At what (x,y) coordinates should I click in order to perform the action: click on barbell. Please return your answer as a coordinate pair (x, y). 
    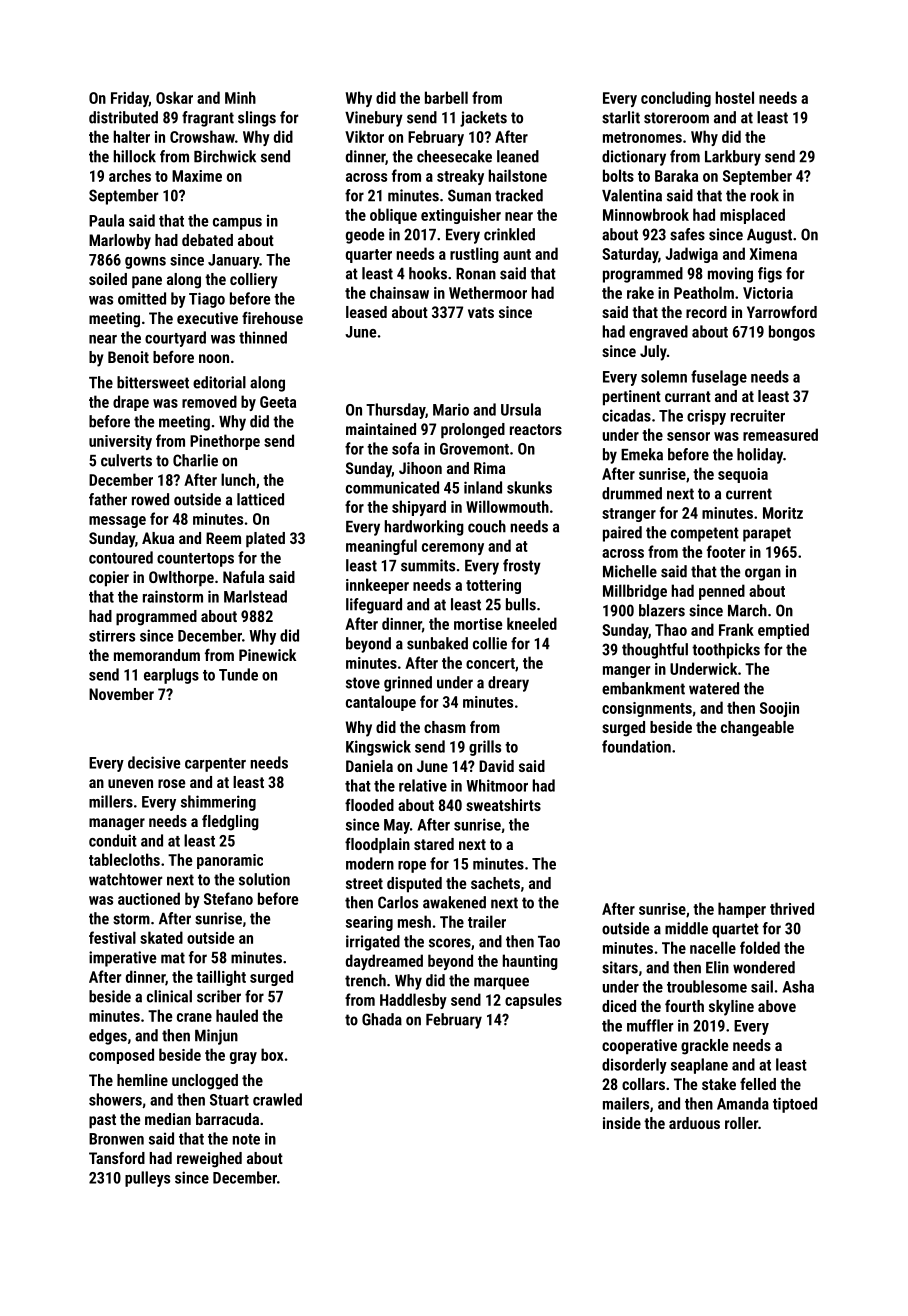
    Looking at the image, I should click on (446, 97).
